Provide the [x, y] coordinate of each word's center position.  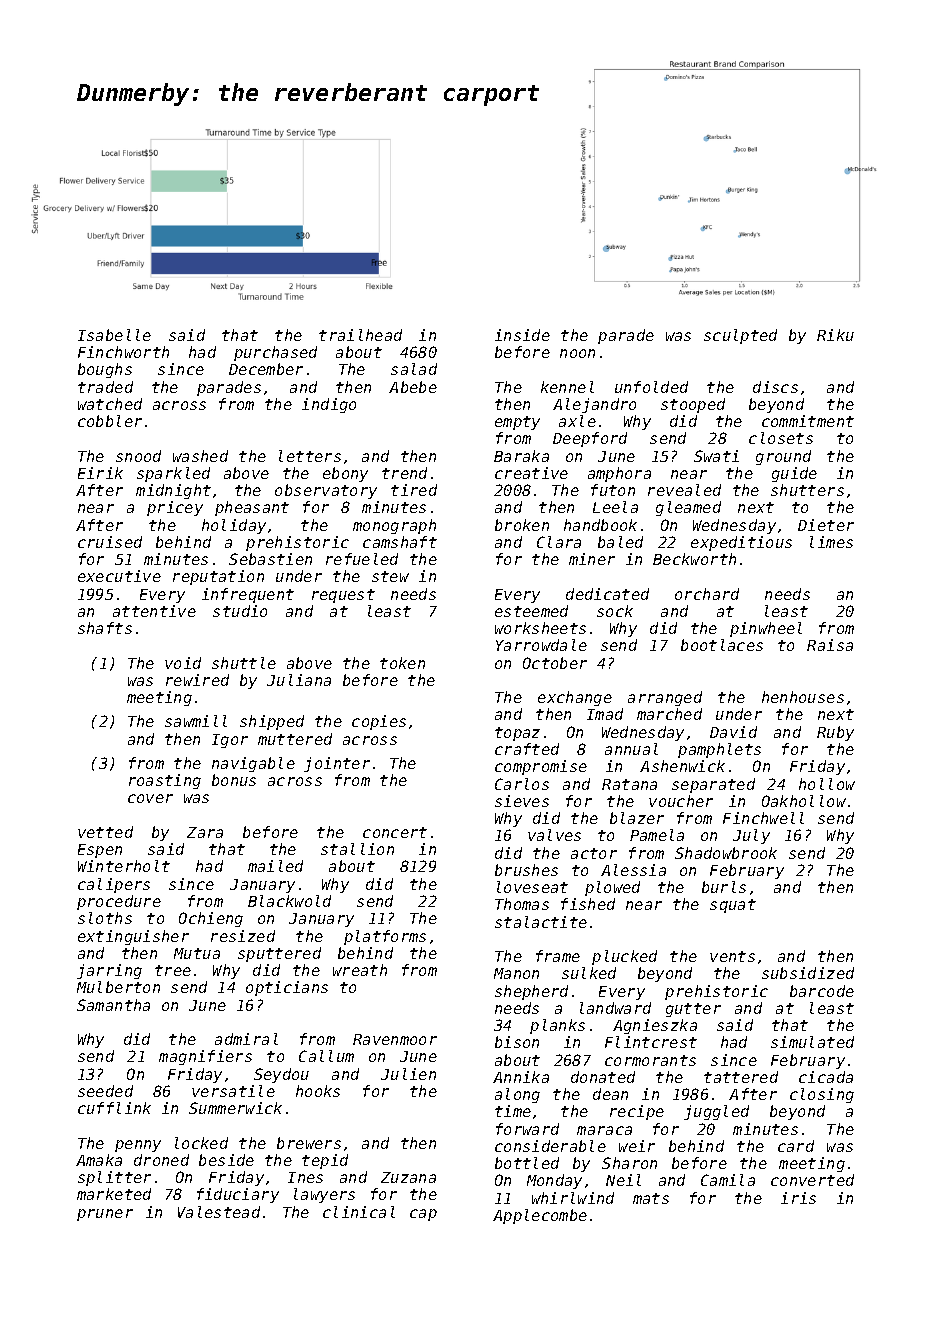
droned [161, 1160]
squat [733, 906]
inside [522, 335]
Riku [835, 335]
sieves [522, 801]
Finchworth [123, 352]
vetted [105, 832]
